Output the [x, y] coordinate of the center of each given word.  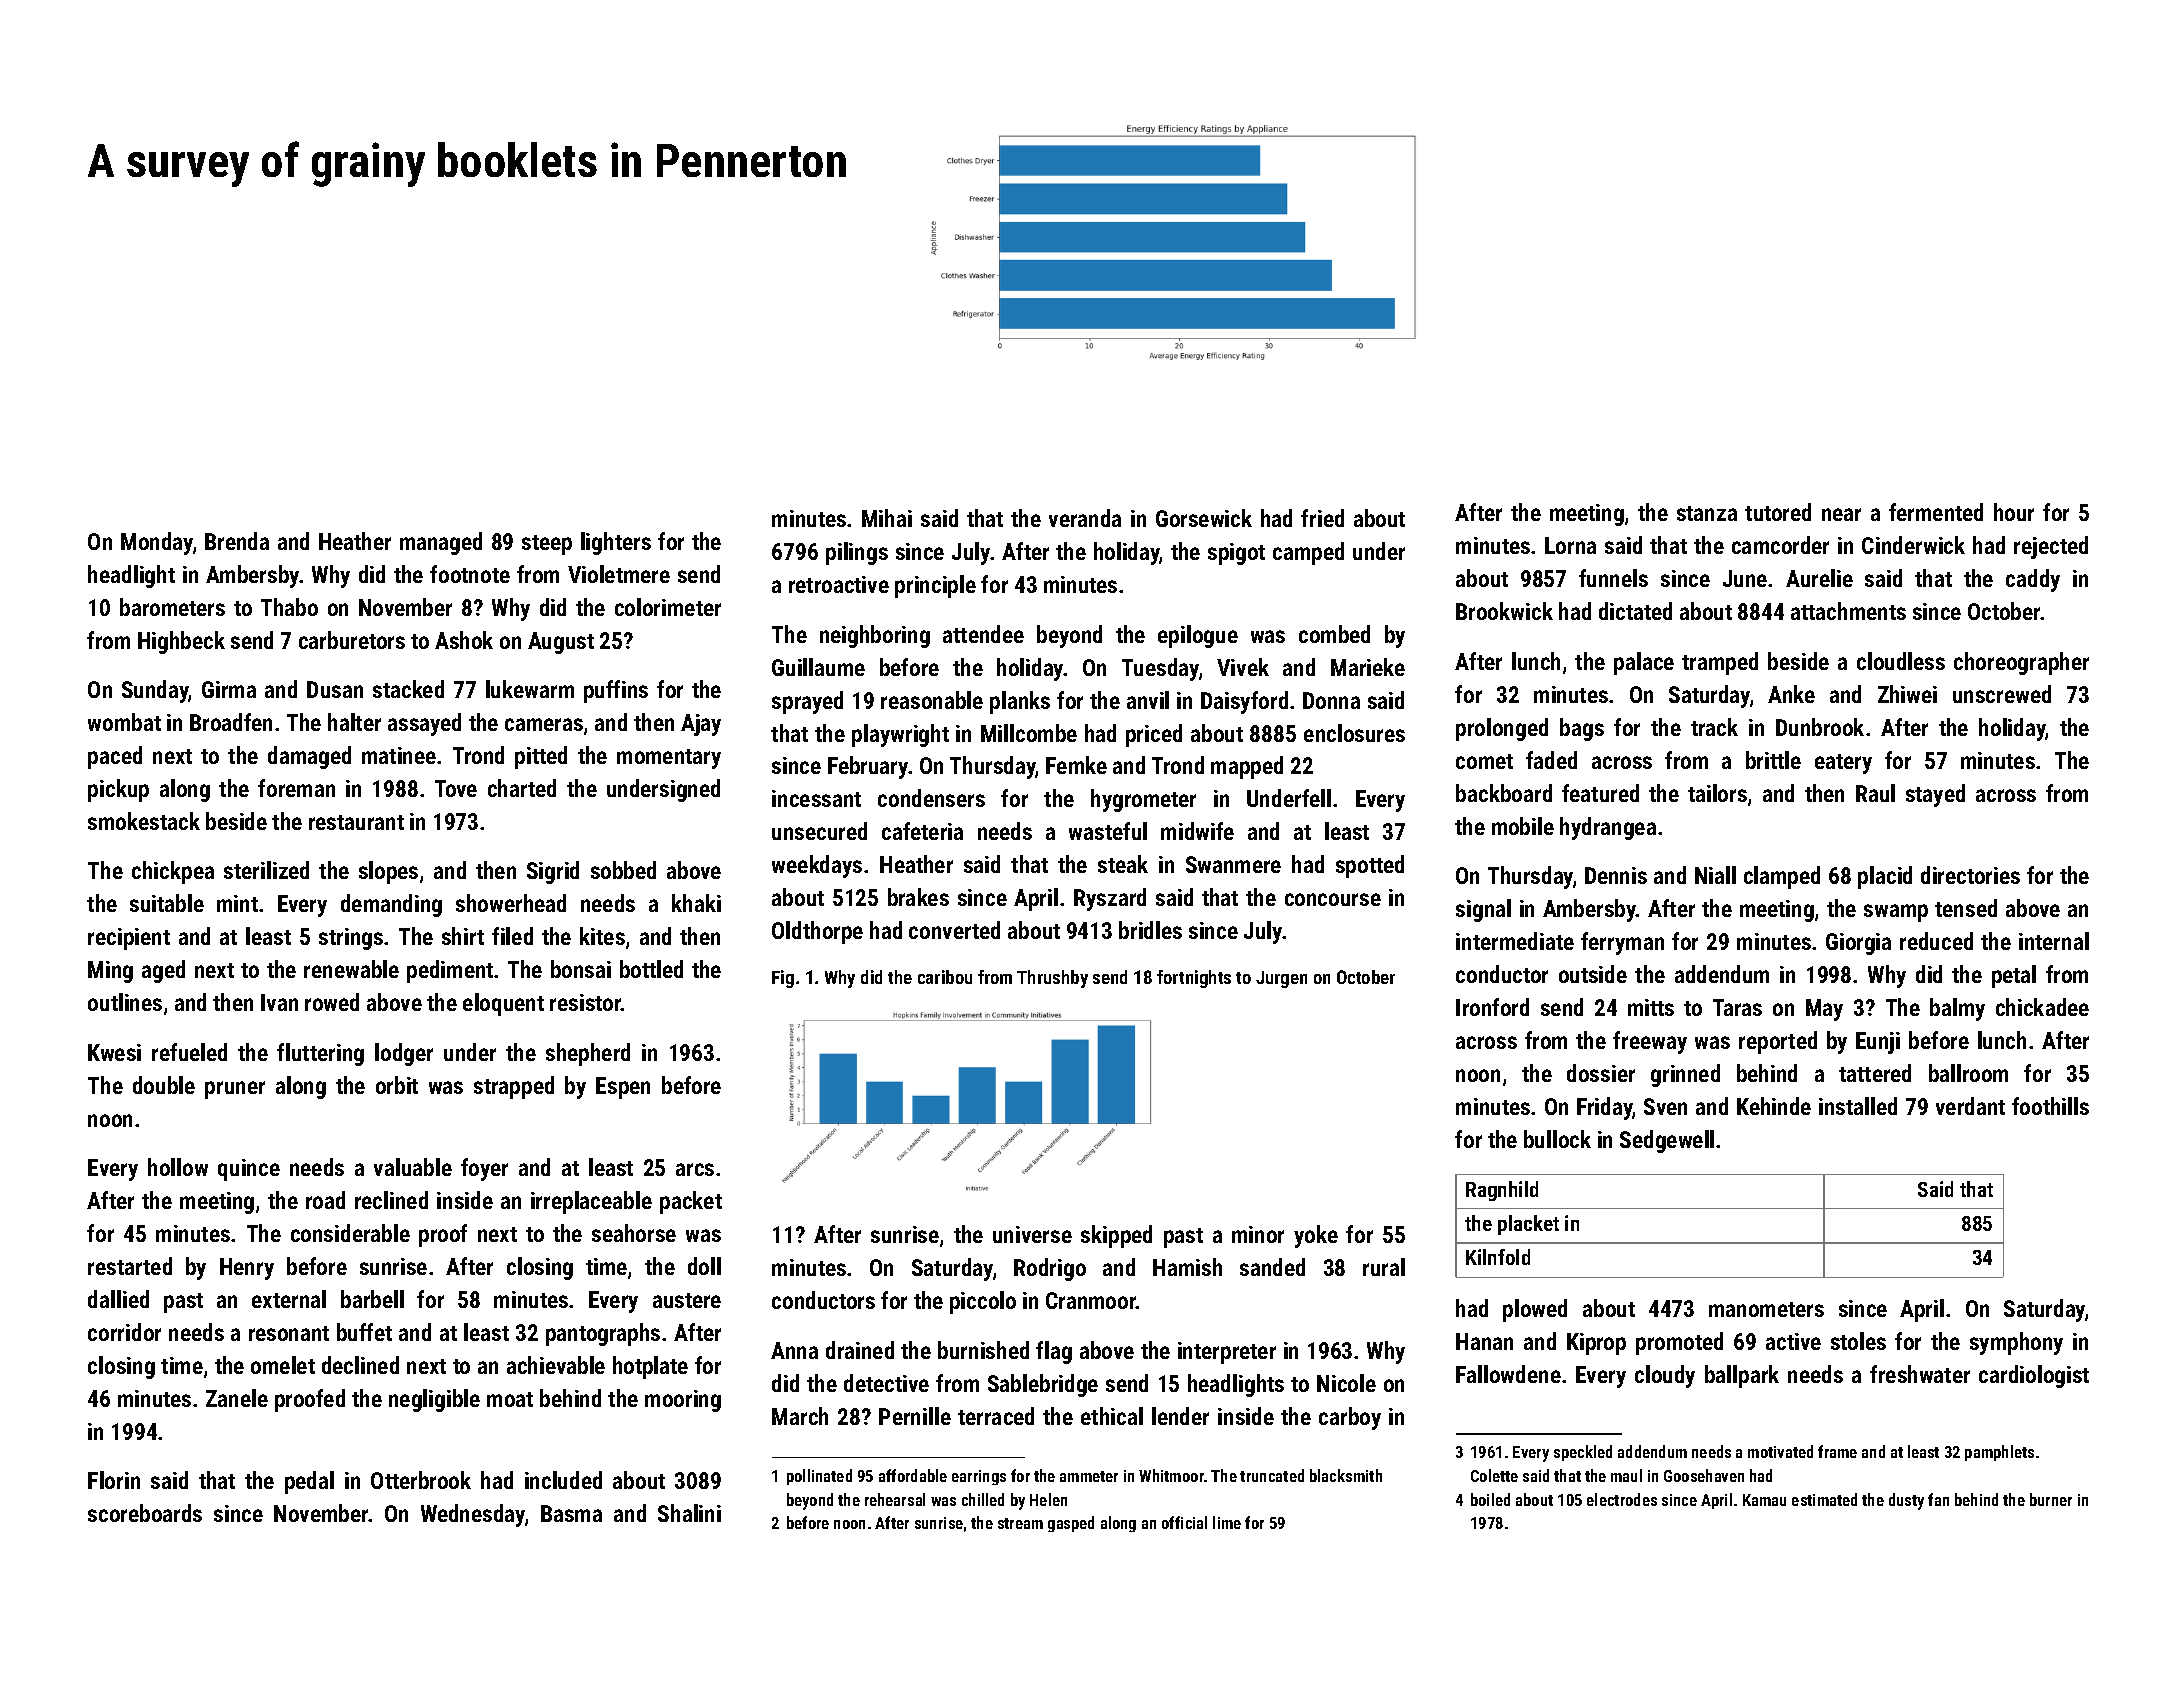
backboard [1504, 793]
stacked [408, 689]
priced [1154, 735]
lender [1180, 1416]
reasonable [932, 700]
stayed [1935, 795]
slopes [388, 872]
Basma [571, 1513]
